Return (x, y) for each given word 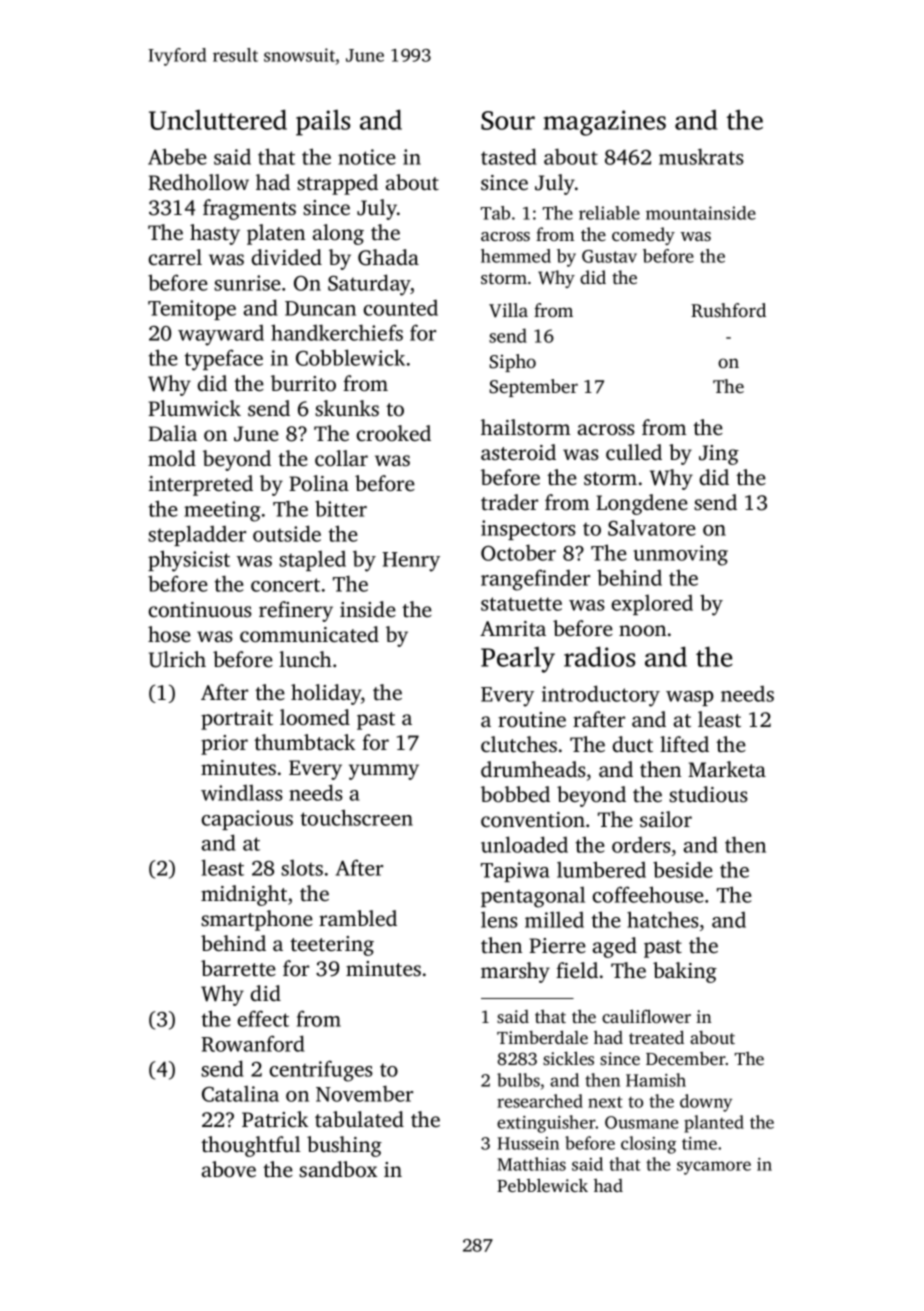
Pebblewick (542, 1185)
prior (224, 745)
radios (599, 656)
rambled (358, 918)
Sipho (512, 363)
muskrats (701, 156)
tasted (509, 156)
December (686, 1058)
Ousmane (641, 1122)
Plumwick (194, 408)
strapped (337, 184)
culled (634, 452)
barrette (238, 968)
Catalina (240, 1094)
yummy (384, 772)
